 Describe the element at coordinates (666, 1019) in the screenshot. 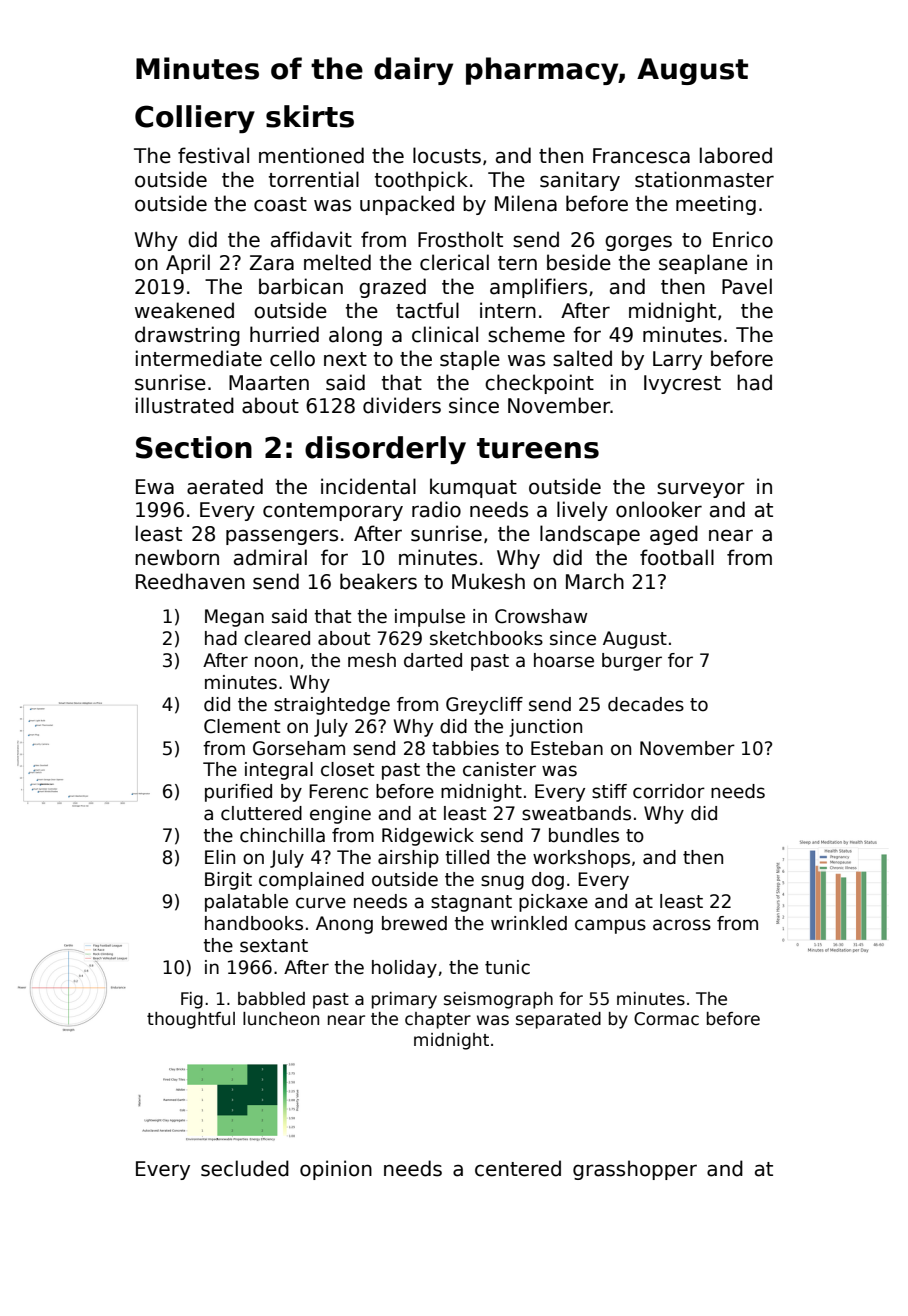

I see `Cormac` at that location.
